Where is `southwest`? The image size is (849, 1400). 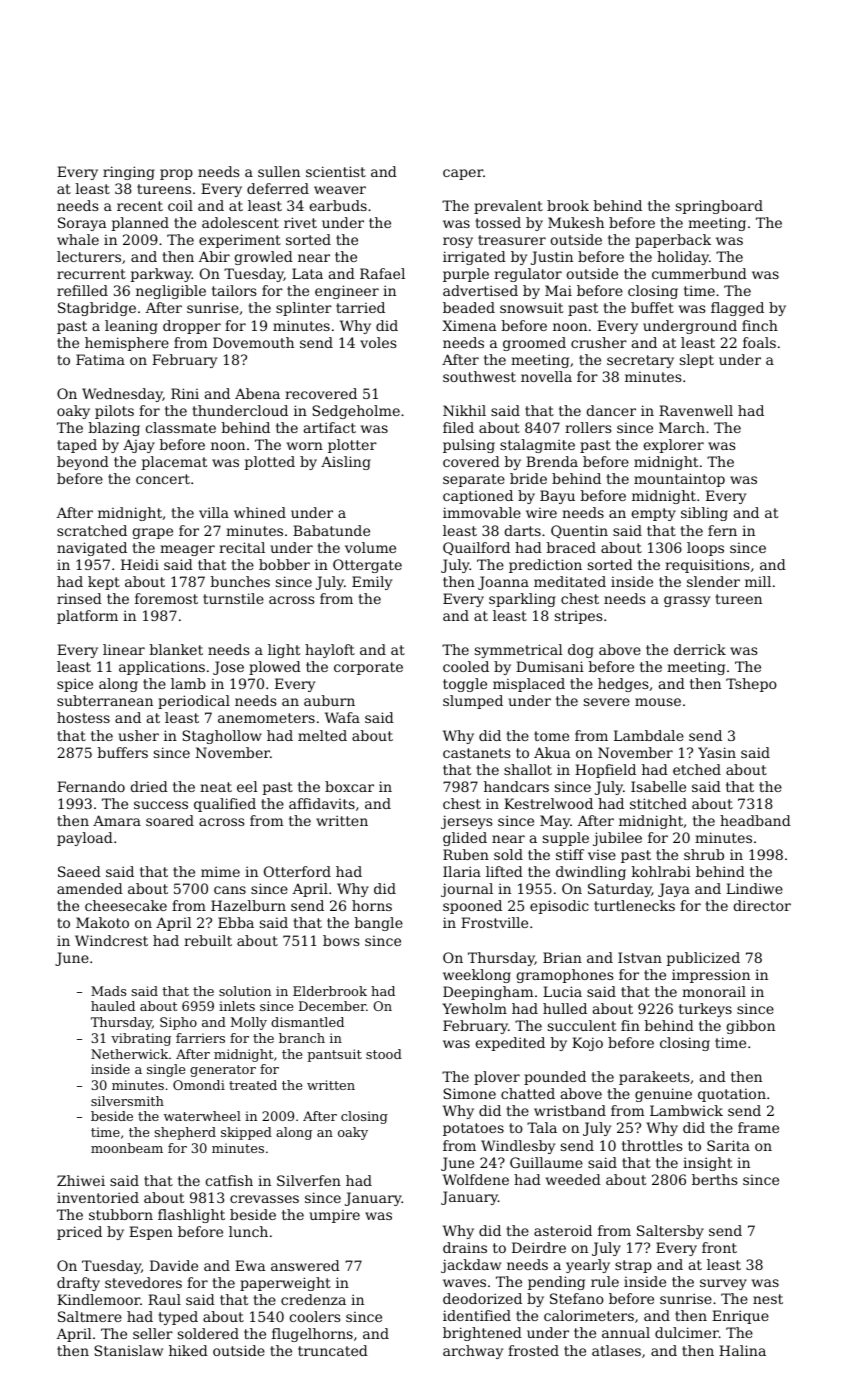 southwest is located at coordinates (479, 376).
